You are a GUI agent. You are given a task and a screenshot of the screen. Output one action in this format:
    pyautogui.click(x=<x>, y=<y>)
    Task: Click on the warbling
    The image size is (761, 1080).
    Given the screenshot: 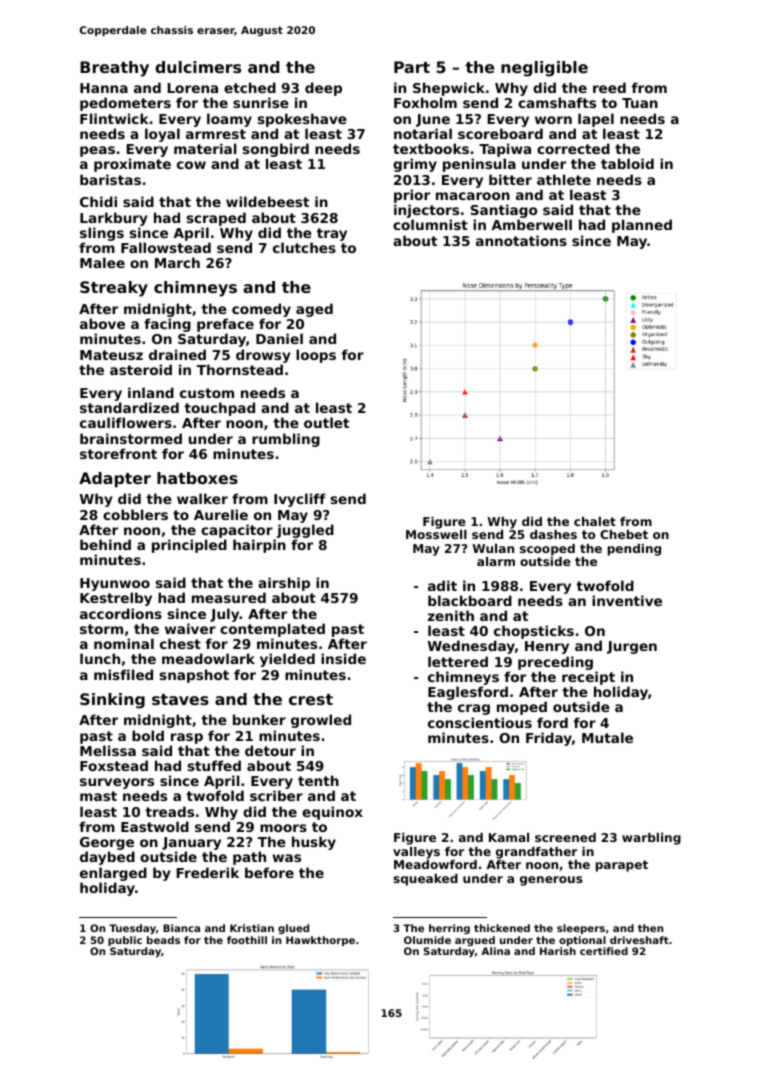 What is the action you would take?
    pyautogui.click(x=651, y=839)
